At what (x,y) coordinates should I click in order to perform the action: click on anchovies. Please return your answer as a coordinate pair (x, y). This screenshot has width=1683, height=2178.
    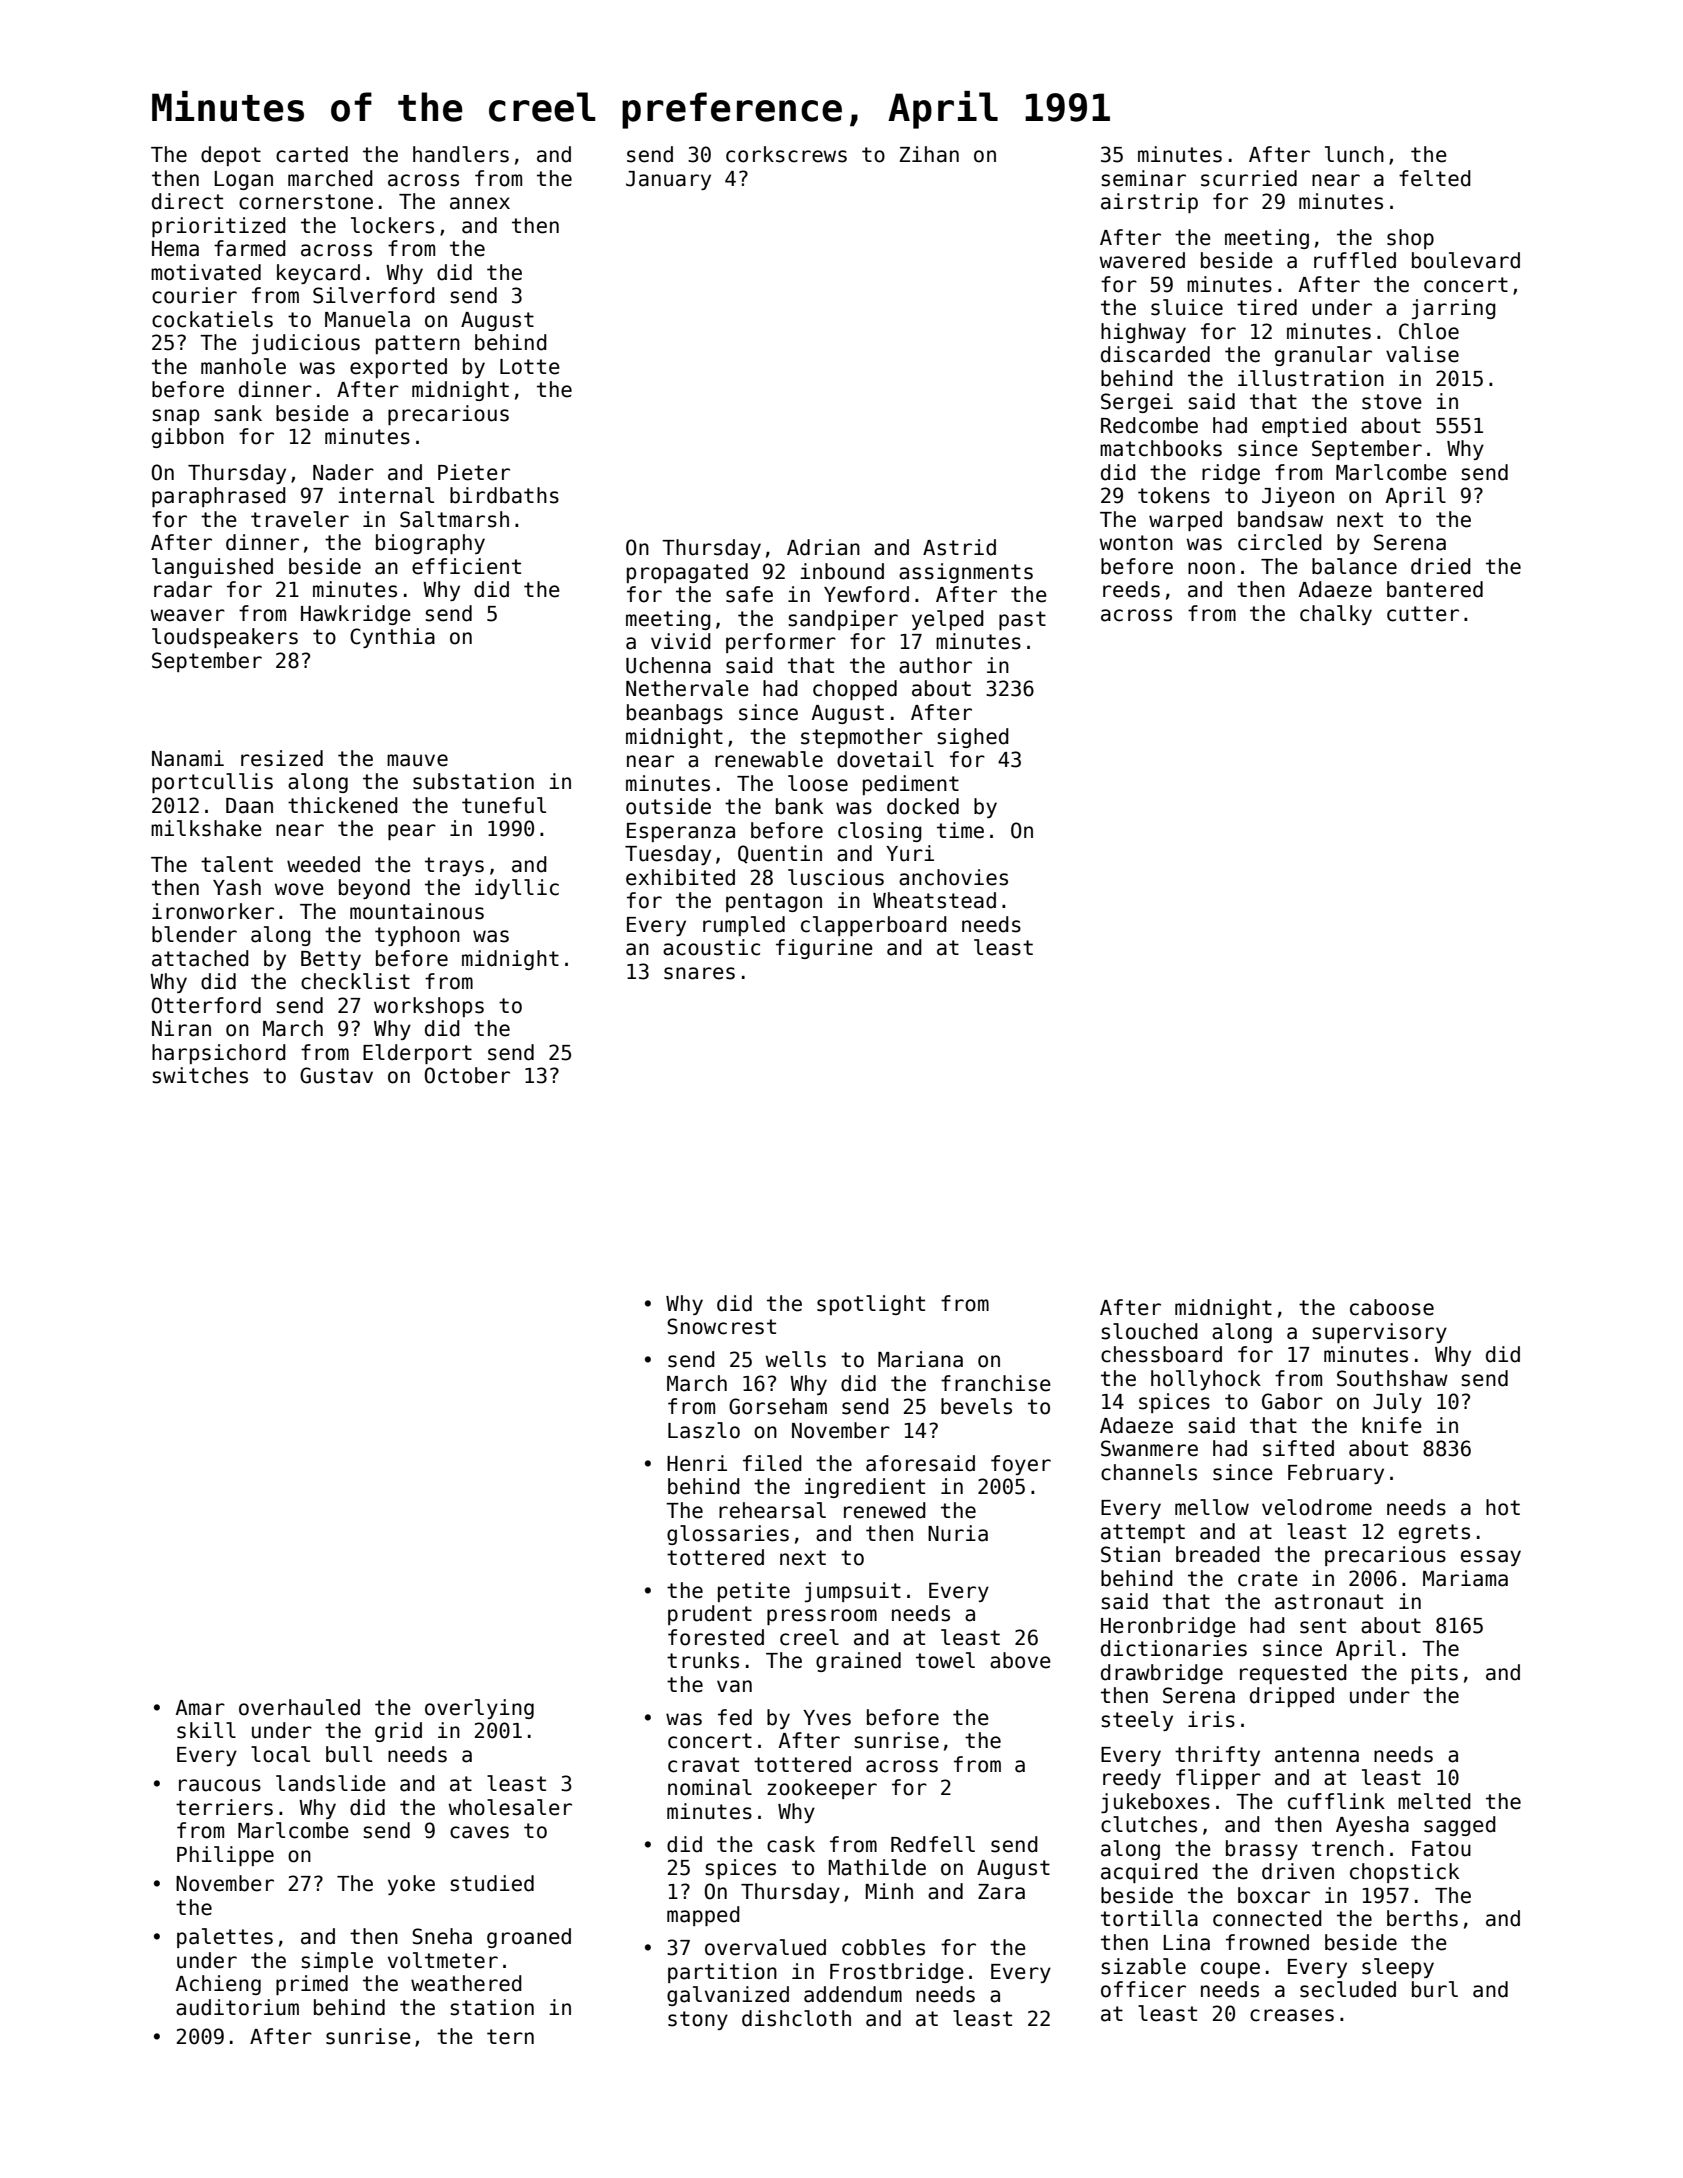
    Looking at the image, I should click on (953, 877).
